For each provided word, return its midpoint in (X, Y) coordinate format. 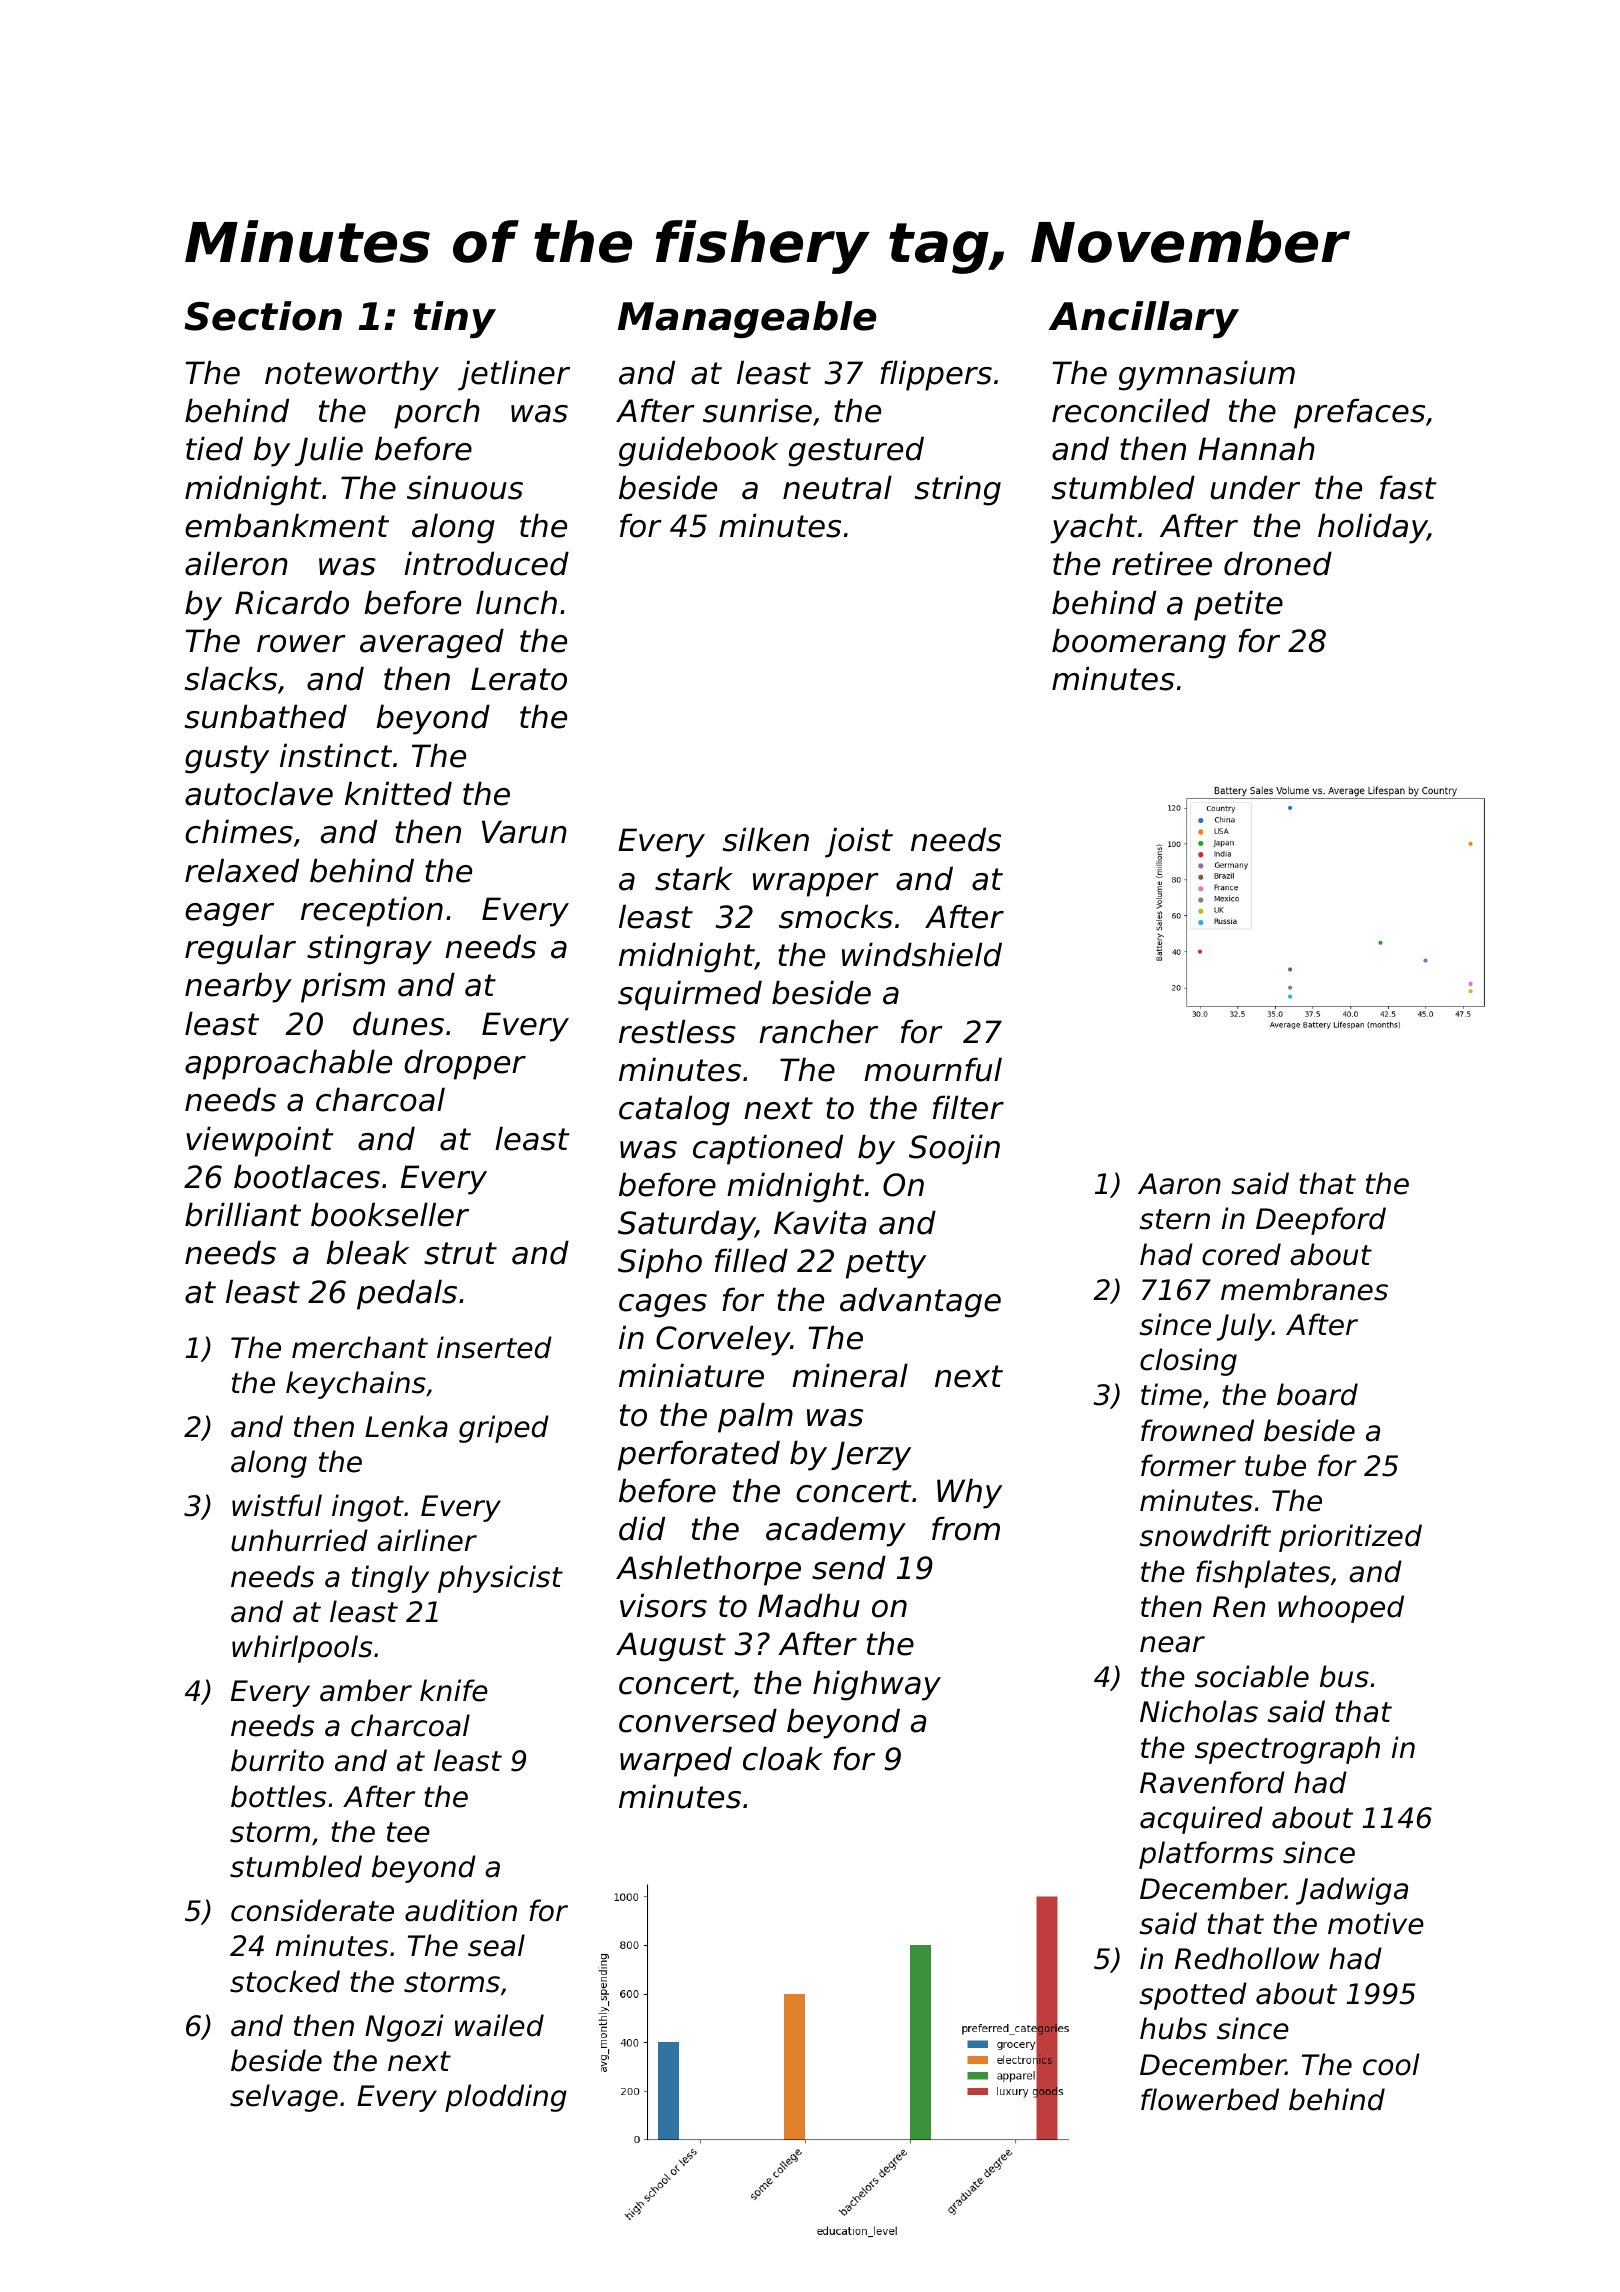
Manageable (747, 319)
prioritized (1350, 1538)
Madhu (809, 1605)
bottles (278, 1796)
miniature (691, 1375)
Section (263, 316)
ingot (368, 1508)
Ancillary (1144, 319)
